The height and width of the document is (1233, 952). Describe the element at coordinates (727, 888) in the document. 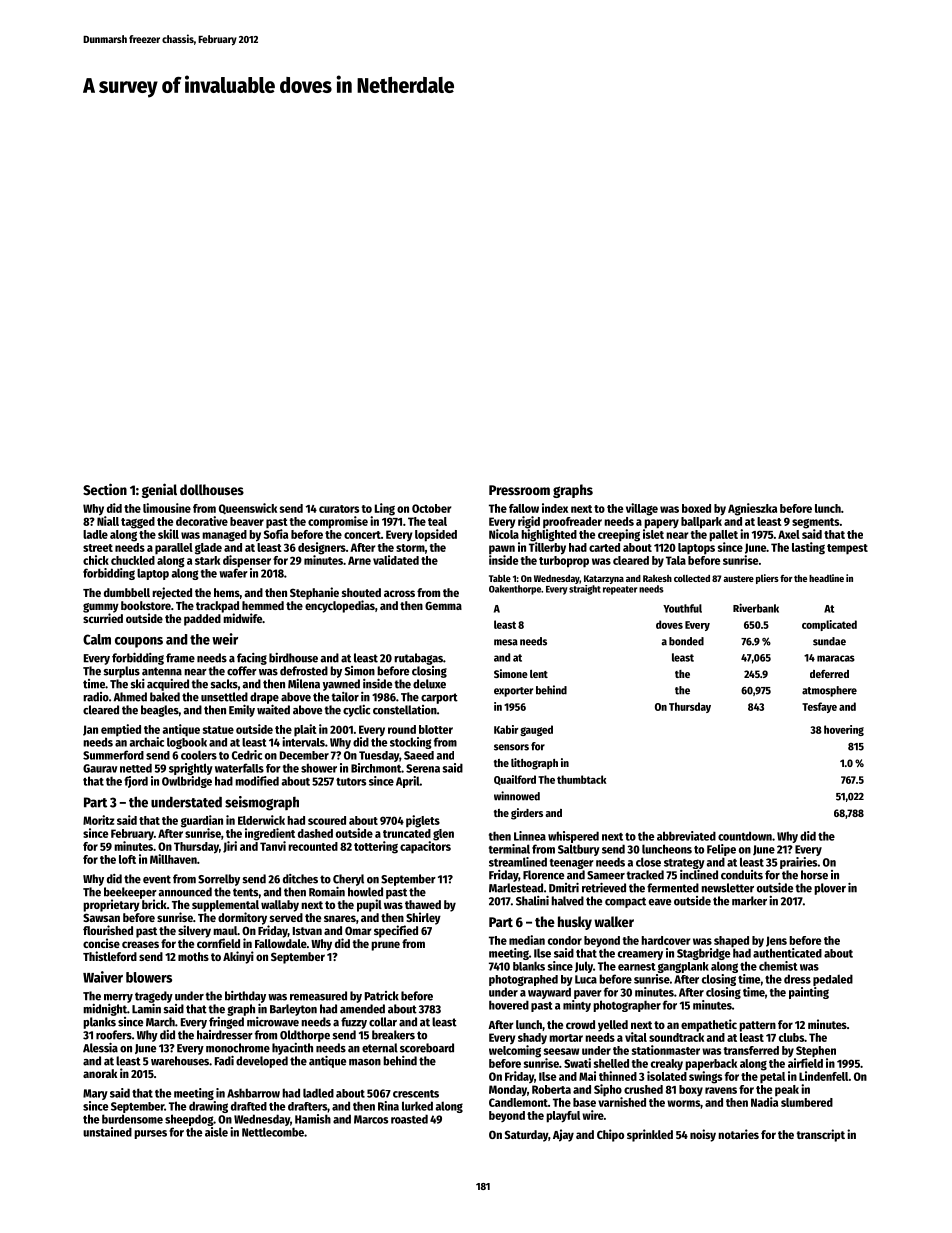

I see `newsletter` at that location.
